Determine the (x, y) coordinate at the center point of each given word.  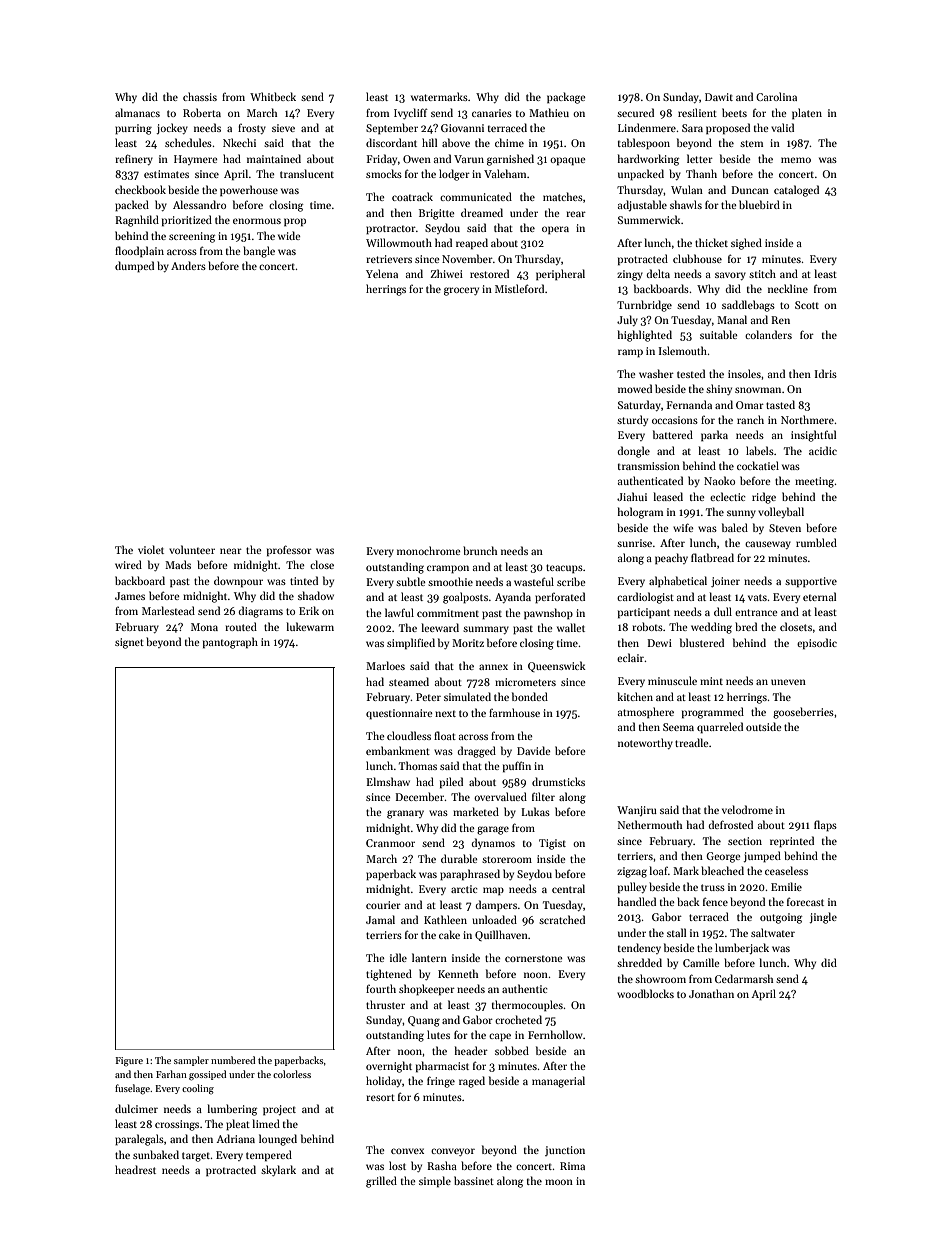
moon (559, 1182)
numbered (233, 1060)
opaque (568, 161)
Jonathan (711, 993)
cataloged (796, 191)
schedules (188, 142)
